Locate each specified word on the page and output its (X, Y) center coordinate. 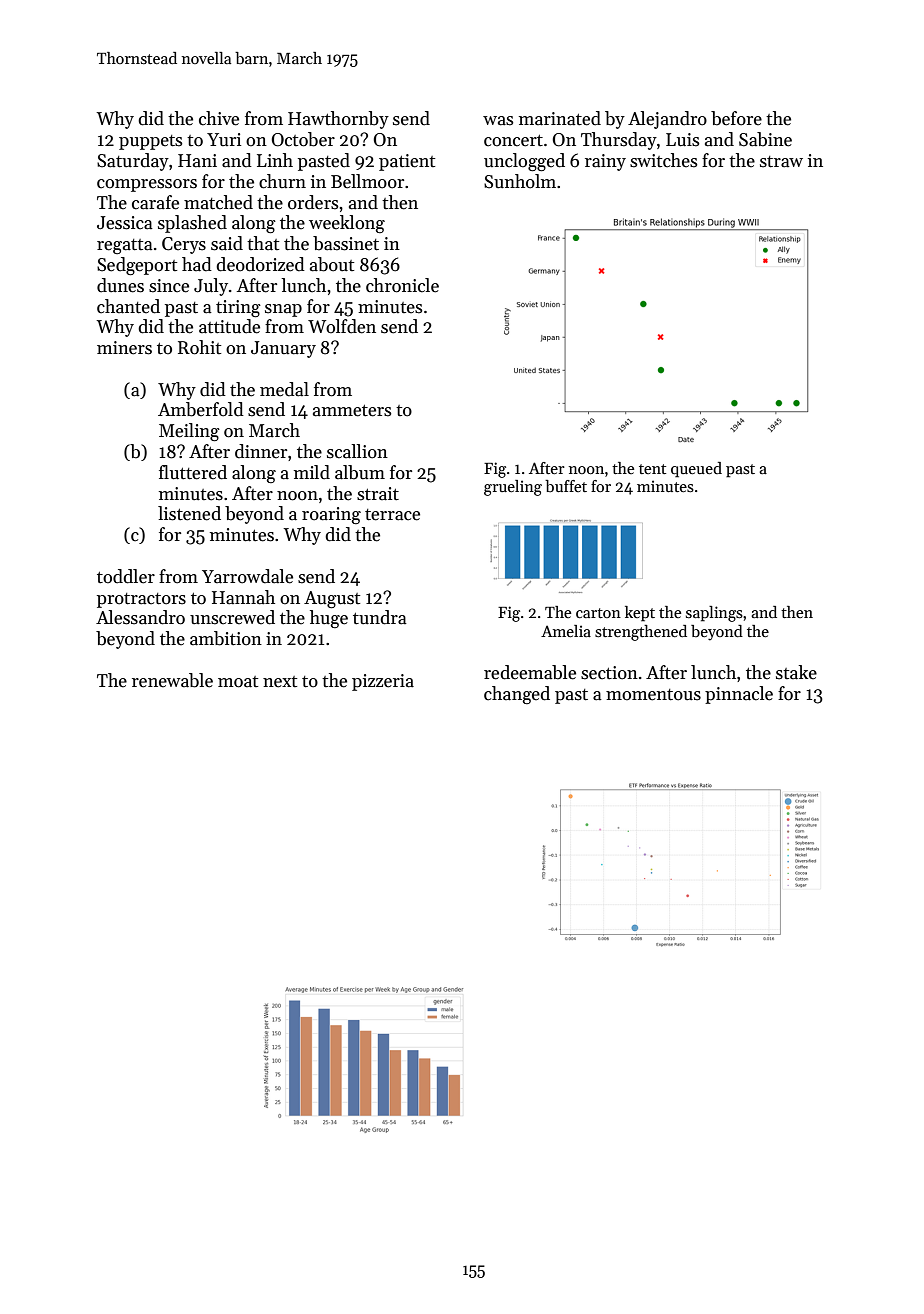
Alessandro (140, 617)
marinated (560, 118)
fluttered (193, 472)
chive (219, 118)
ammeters (352, 411)
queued (696, 470)
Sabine (765, 139)
